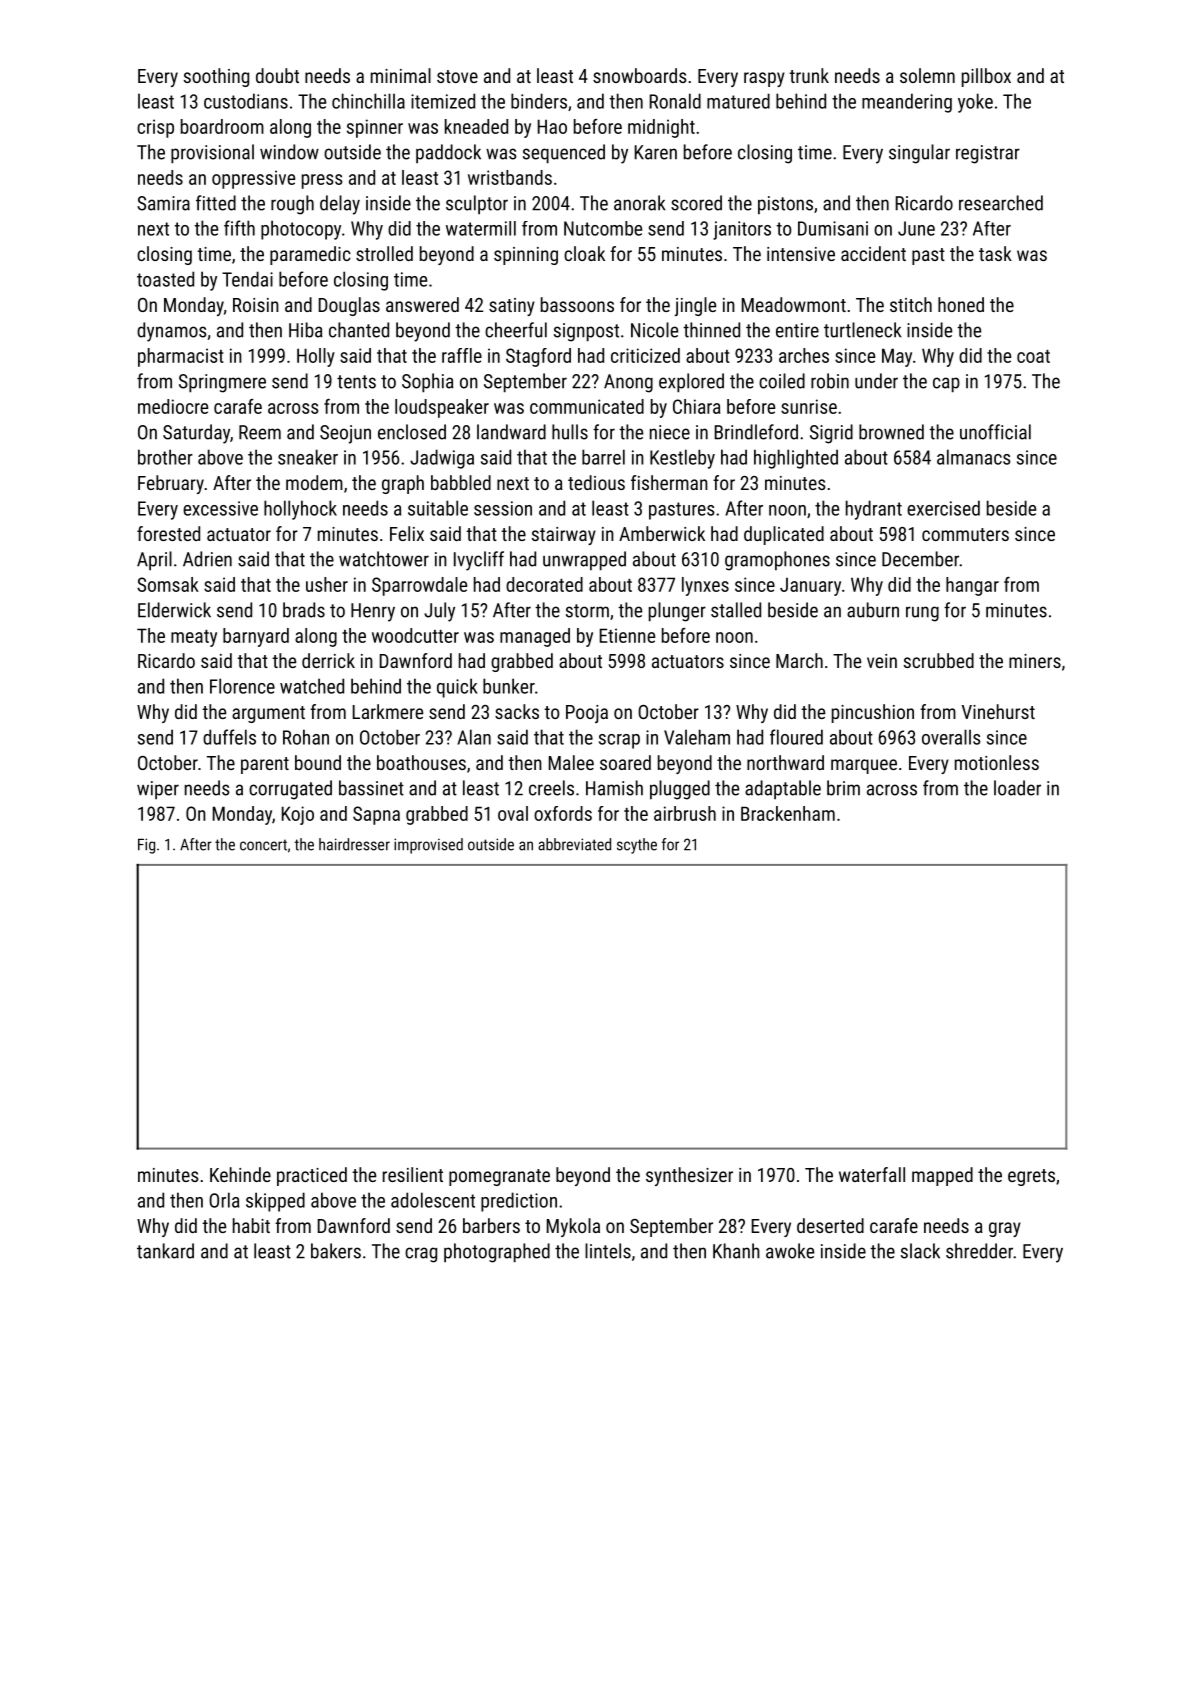 This screenshot has height=1703, width=1204. What do you see at coordinates (503, 508) in the screenshot?
I see `session` at bounding box center [503, 508].
